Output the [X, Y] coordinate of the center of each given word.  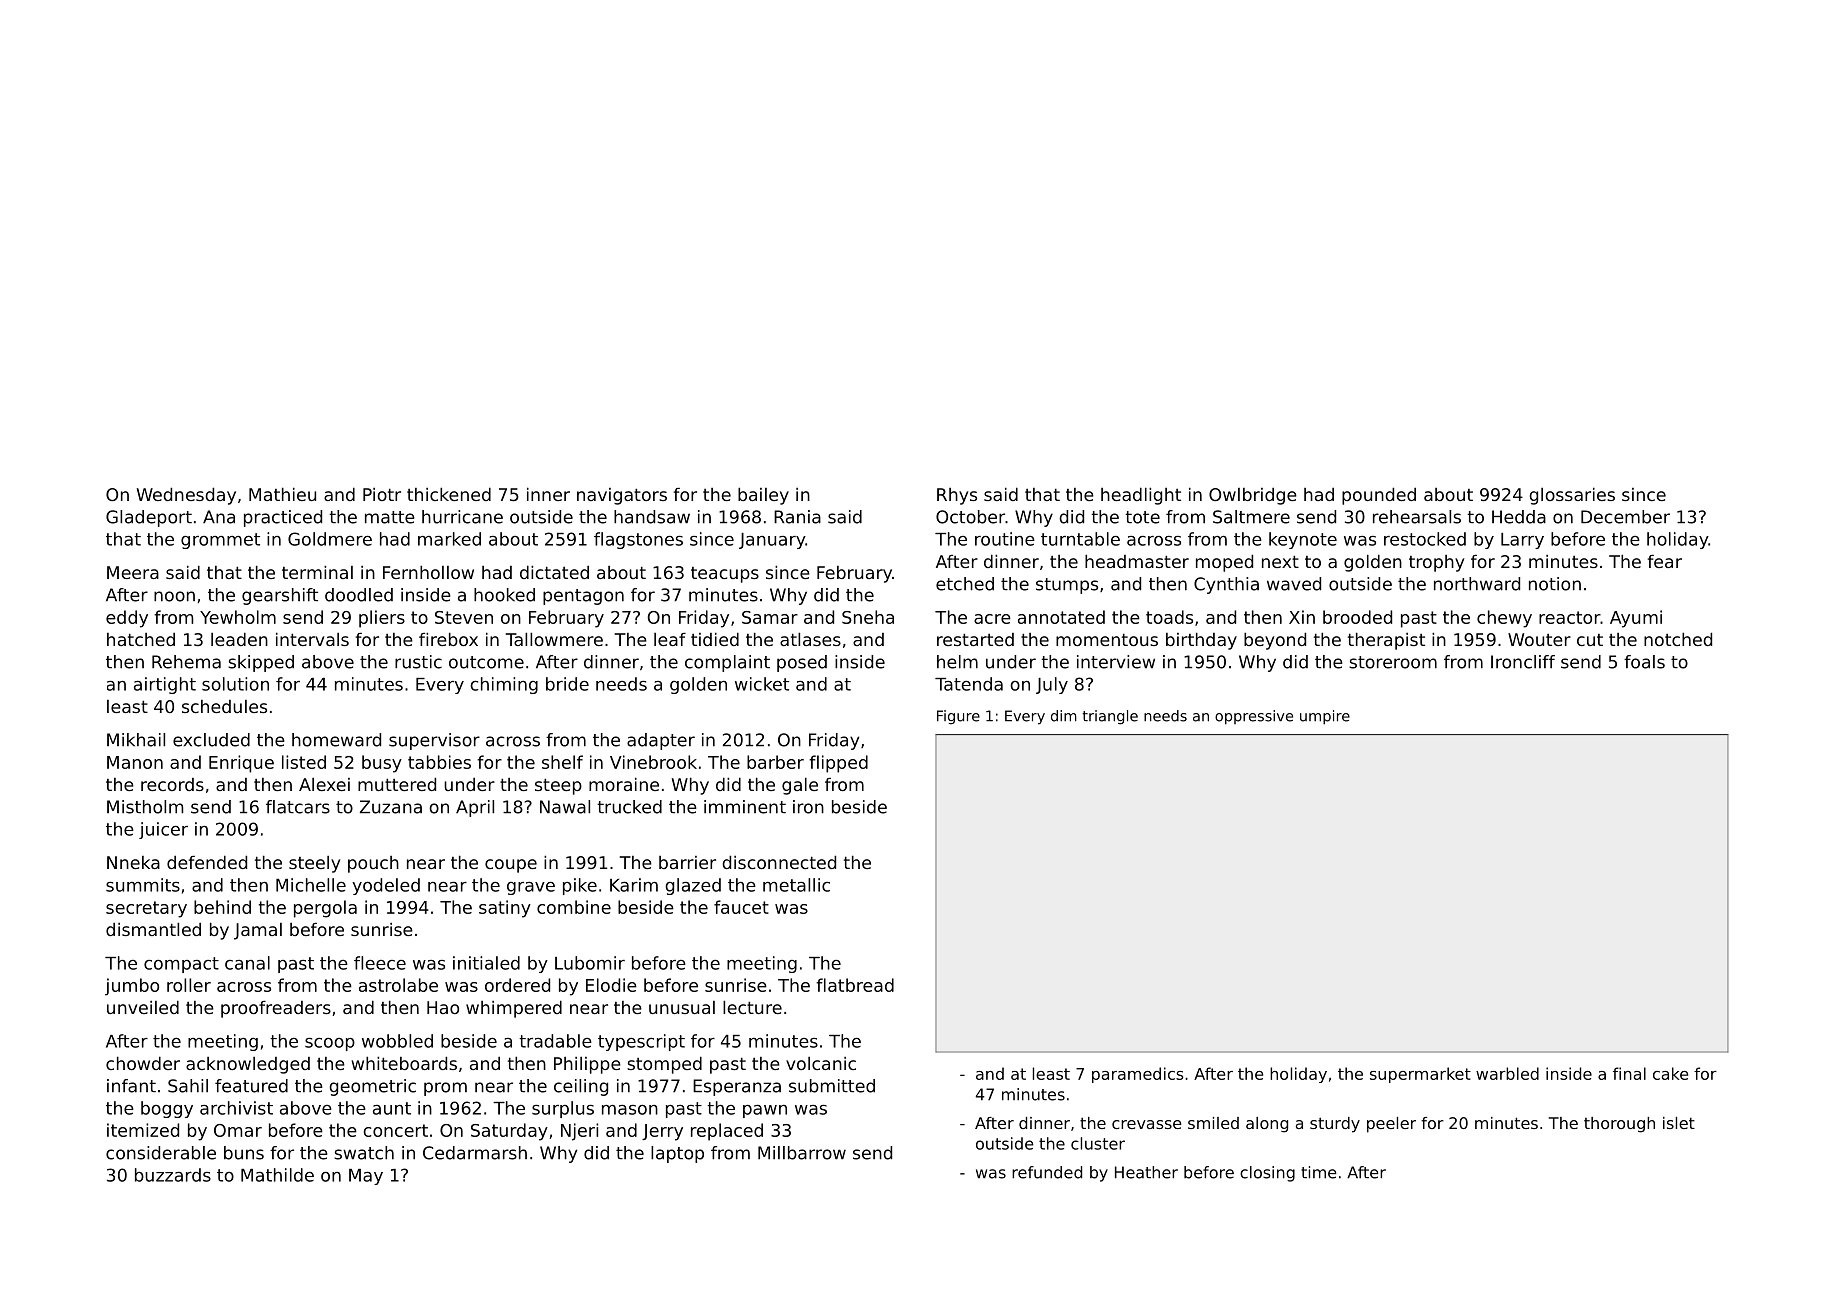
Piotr [382, 494]
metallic [796, 885]
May [366, 1177]
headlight [1141, 496]
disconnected [779, 862]
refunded [1047, 1172]
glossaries [1572, 496]
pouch [373, 864]
